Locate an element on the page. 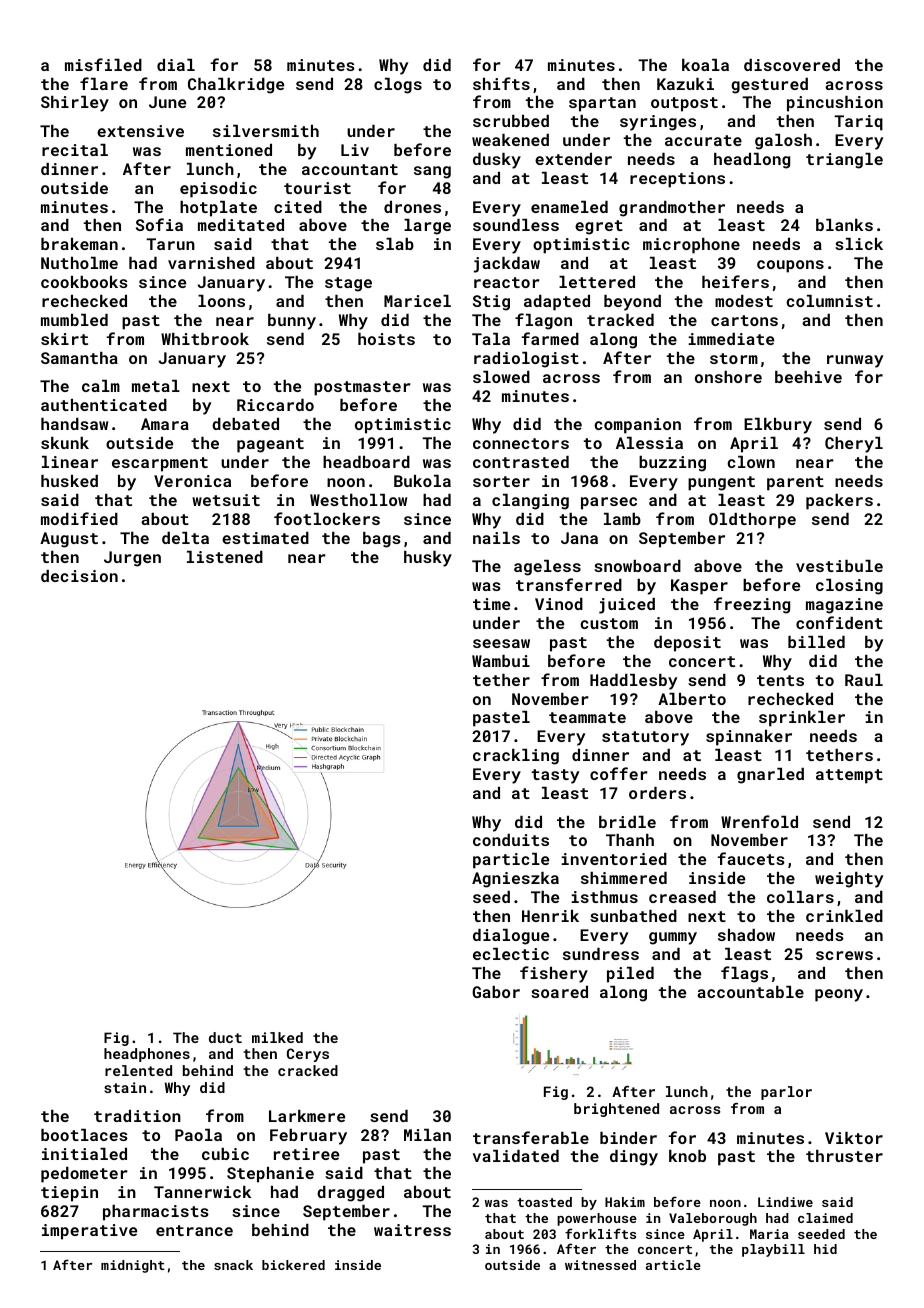  drones is located at coordinates (412, 207).
